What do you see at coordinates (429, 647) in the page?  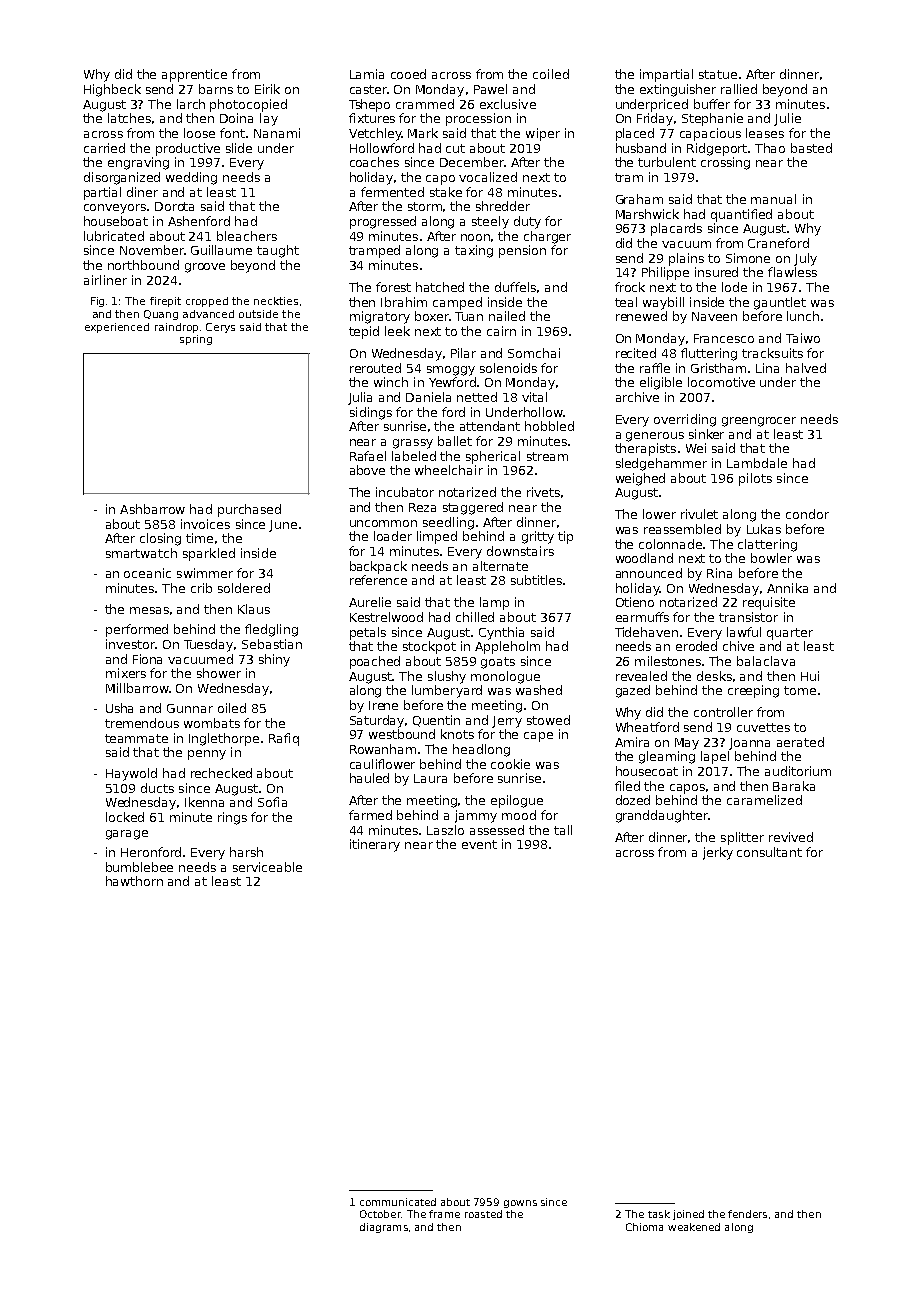 I see `stockpot` at bounding box center [429, 647].
